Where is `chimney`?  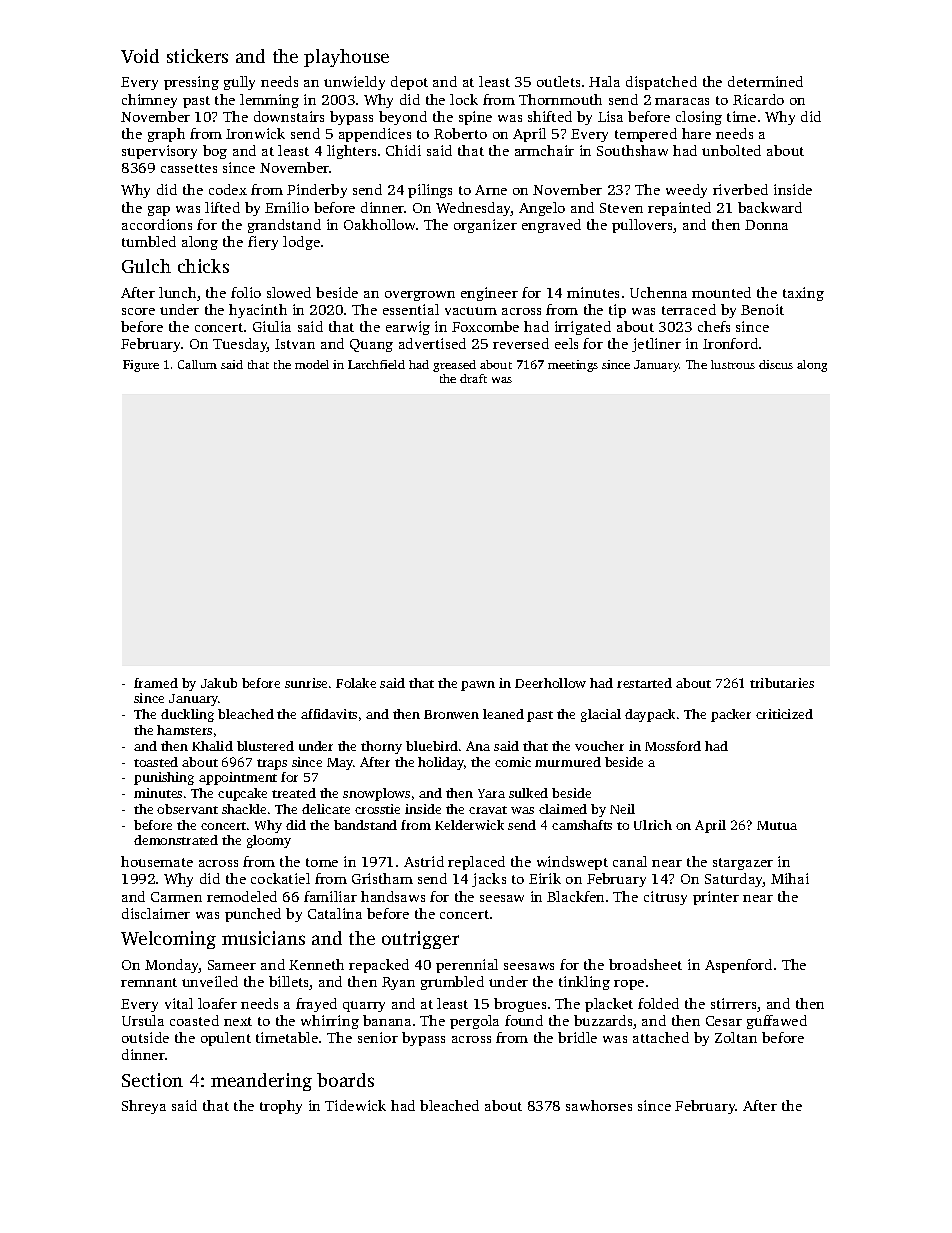 chimney is located at coordinates (149, 101).
